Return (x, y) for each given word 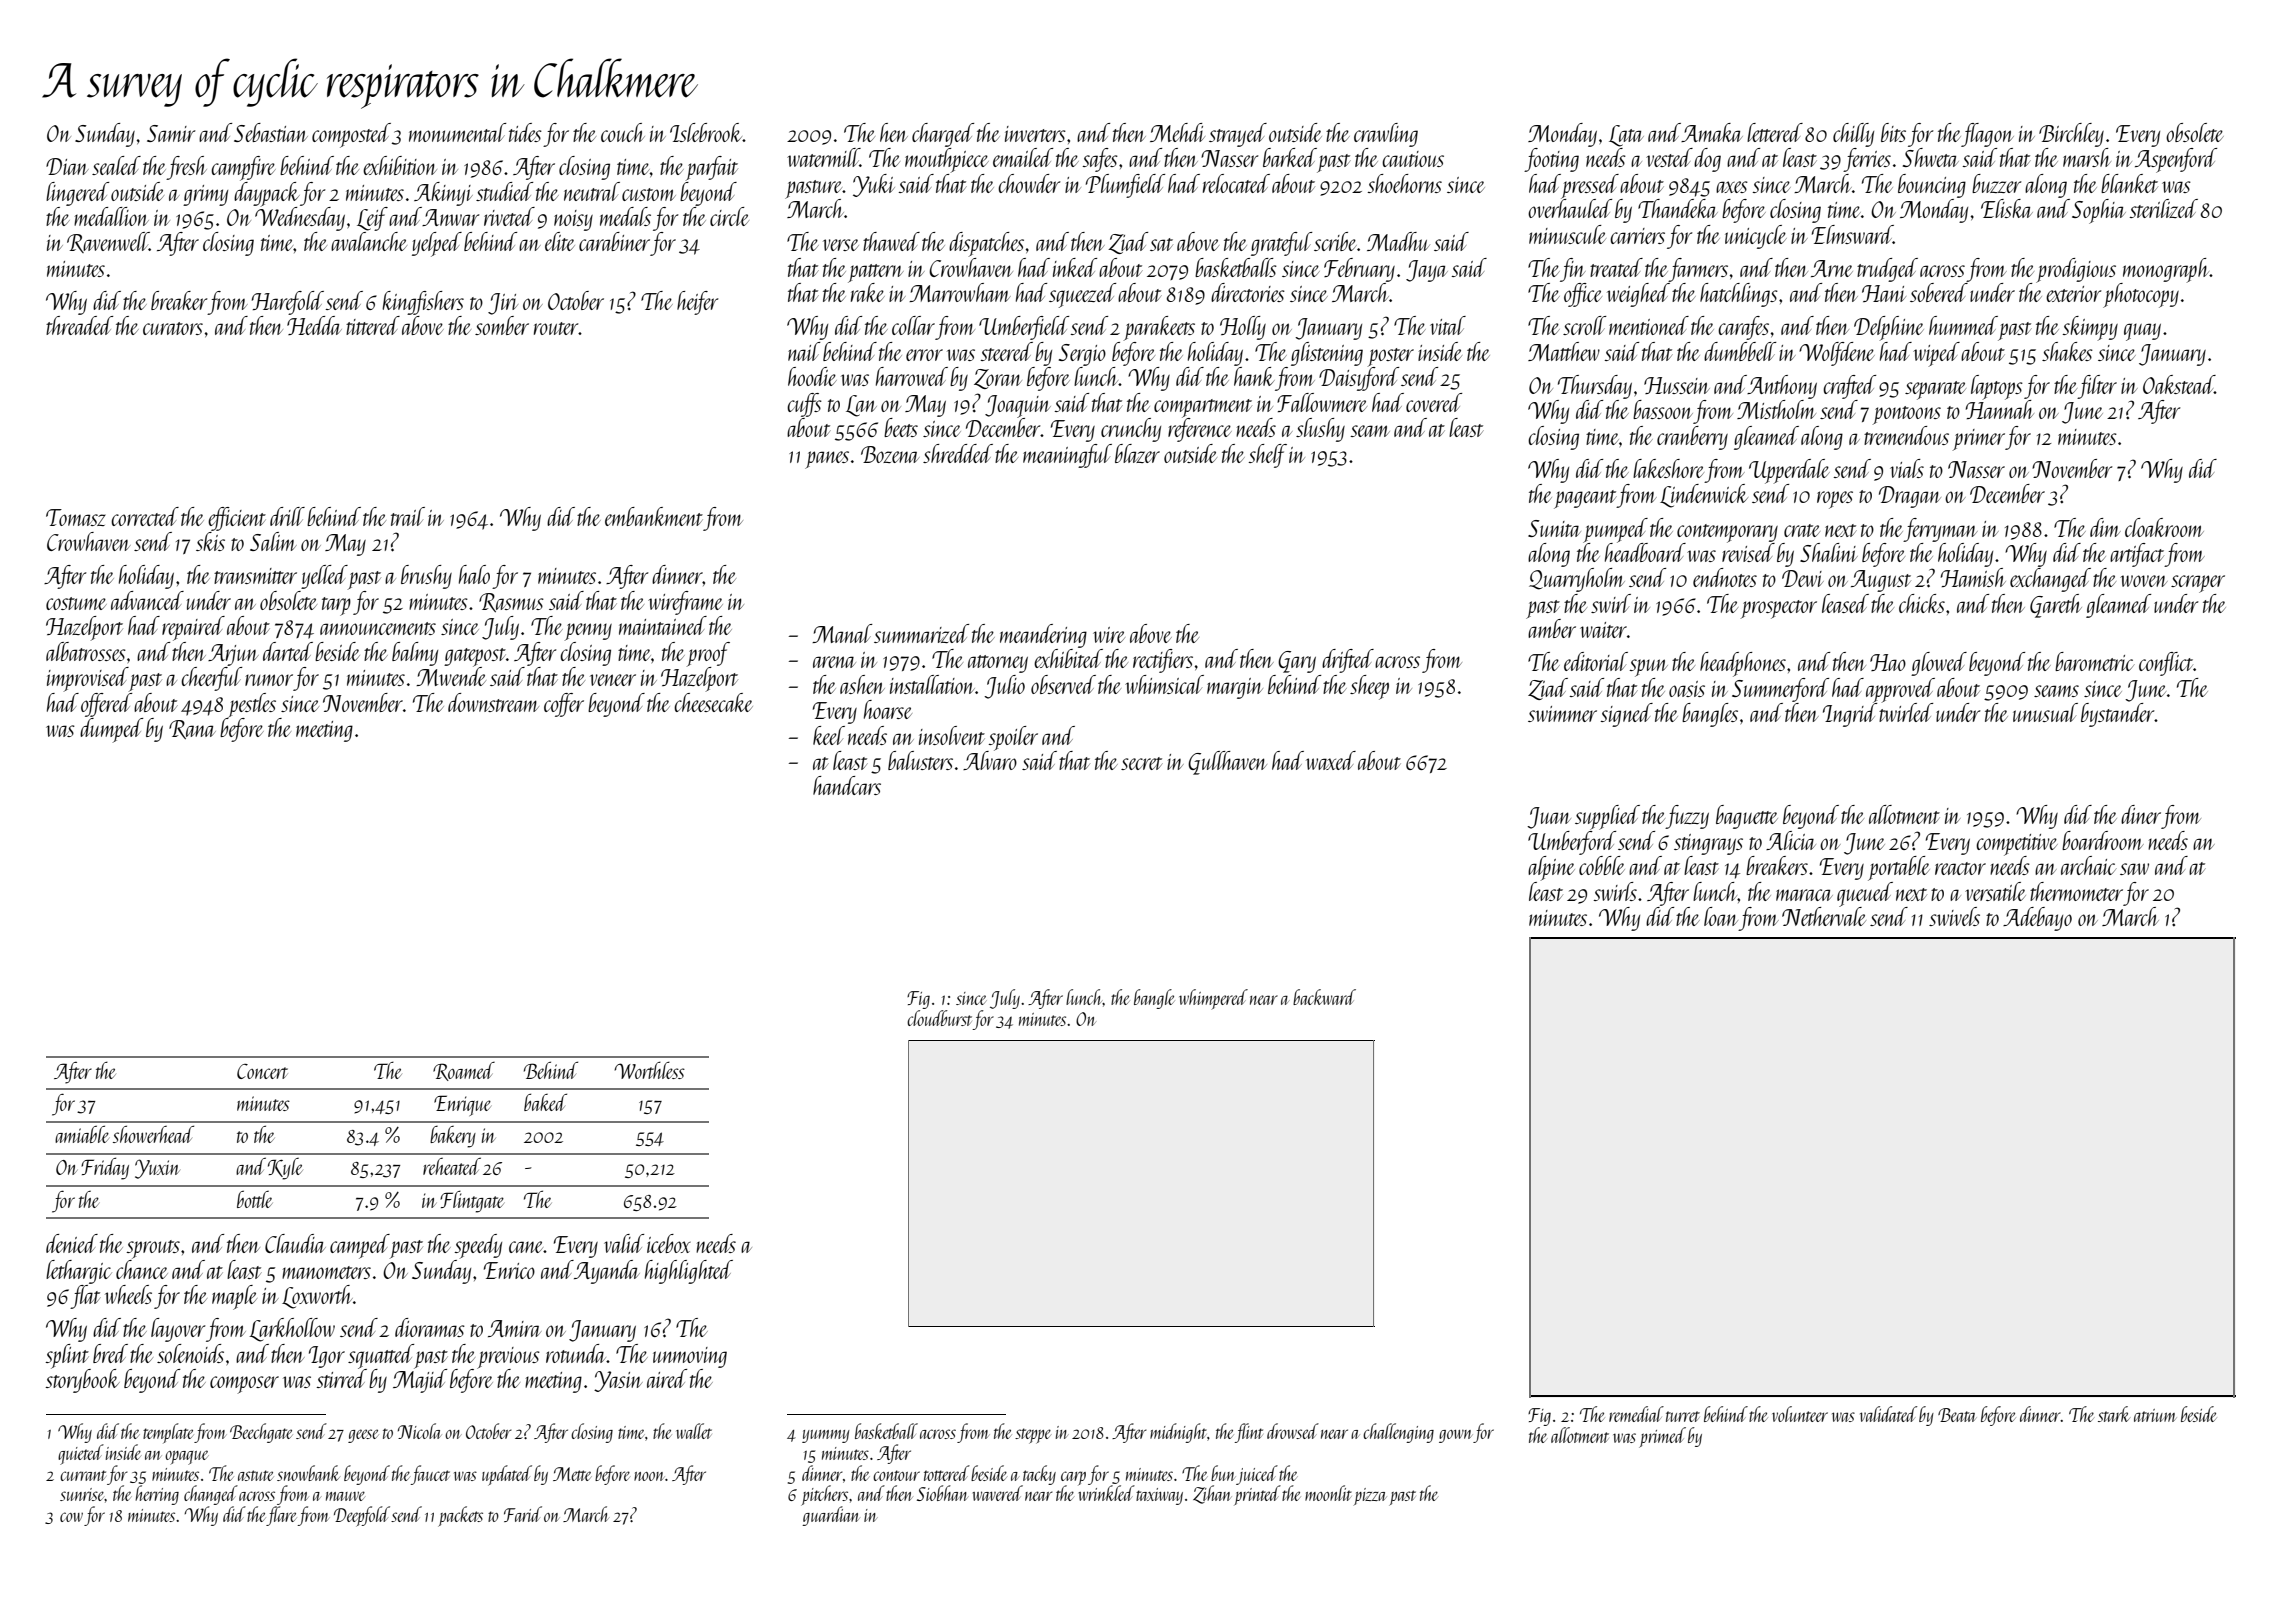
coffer (564, 705)
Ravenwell (108, 242)
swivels (1954, 916)
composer (244, 1385)
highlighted (689, 1272)
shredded (958, 453)
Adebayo (2037, 919)
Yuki (874, 185)
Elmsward (1852, 234)
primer (1978, 440)
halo (474, 574)
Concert (262, 1071)
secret (1142, 763)
